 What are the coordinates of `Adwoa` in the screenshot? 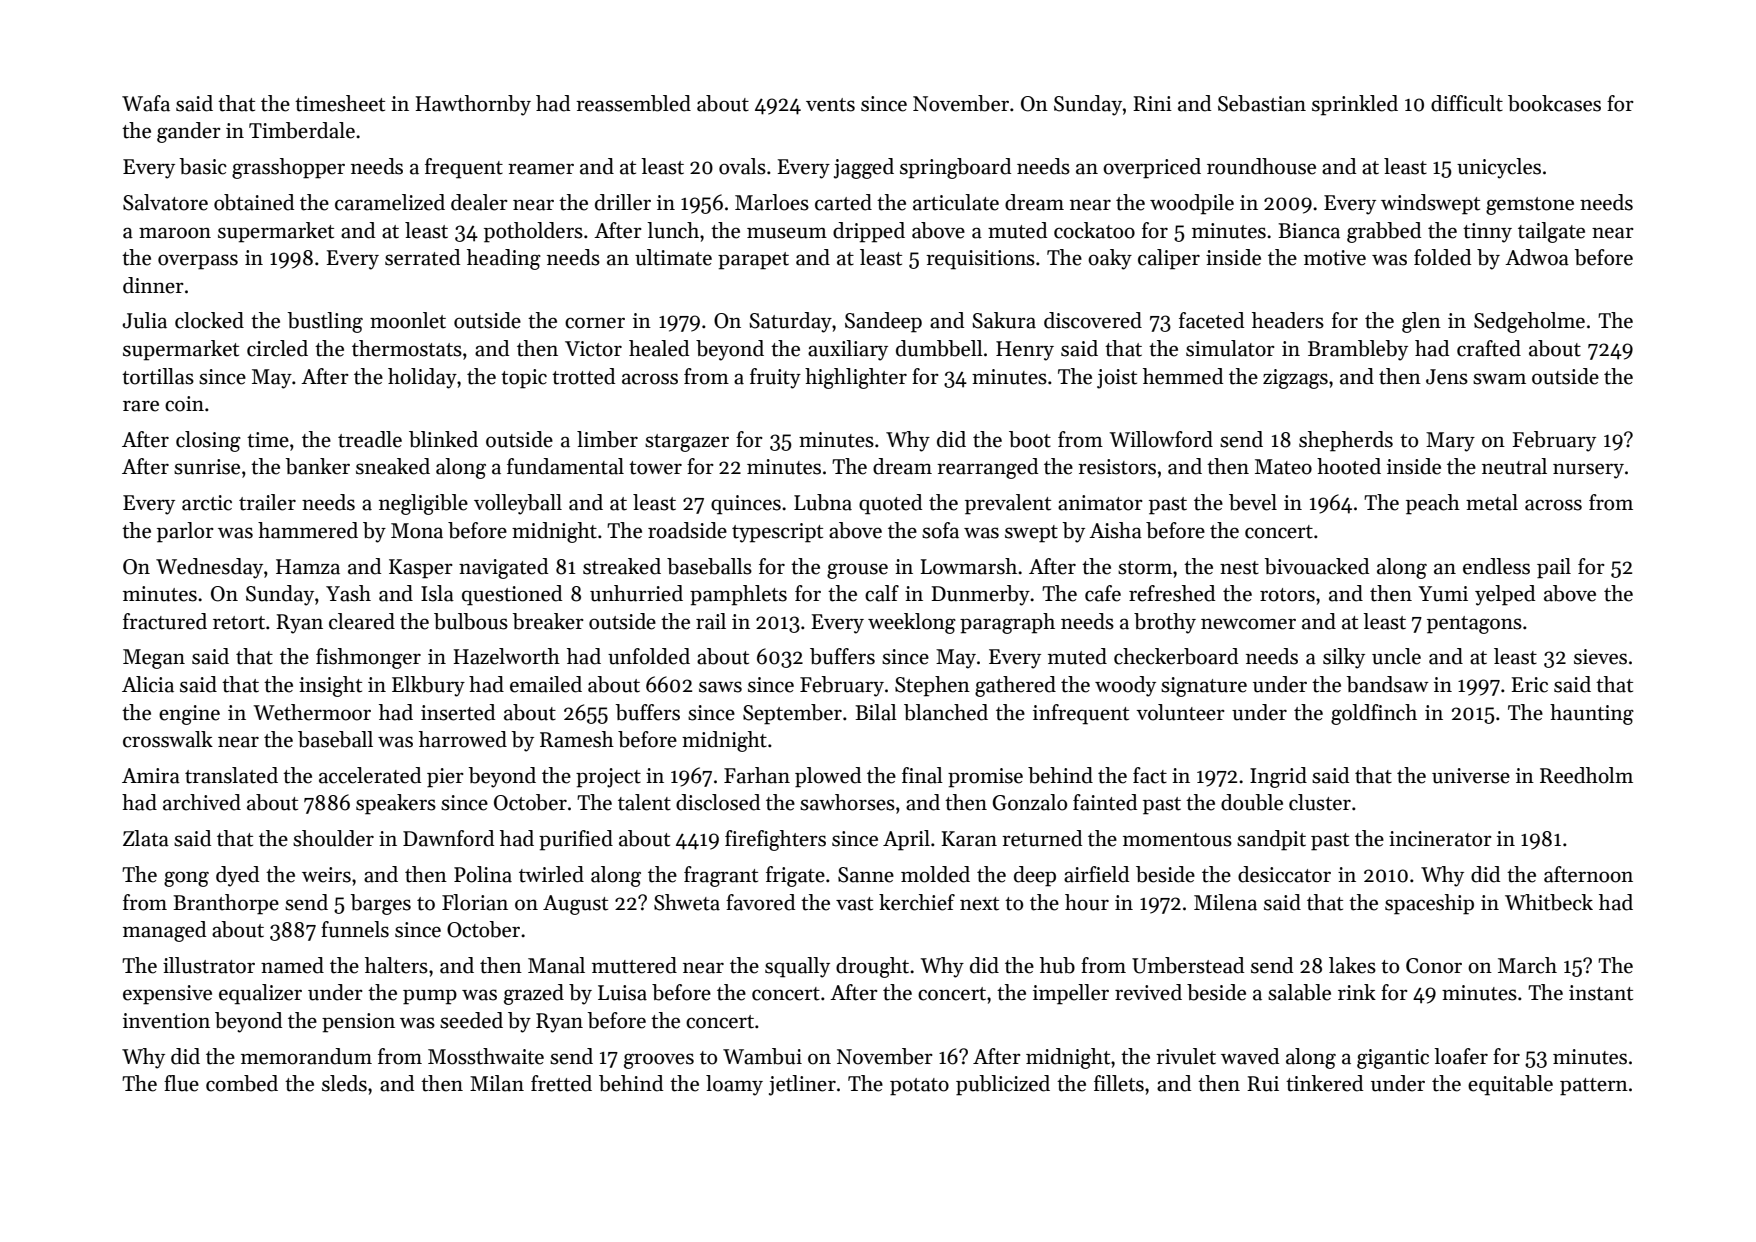 It's located at (1537, 257).
